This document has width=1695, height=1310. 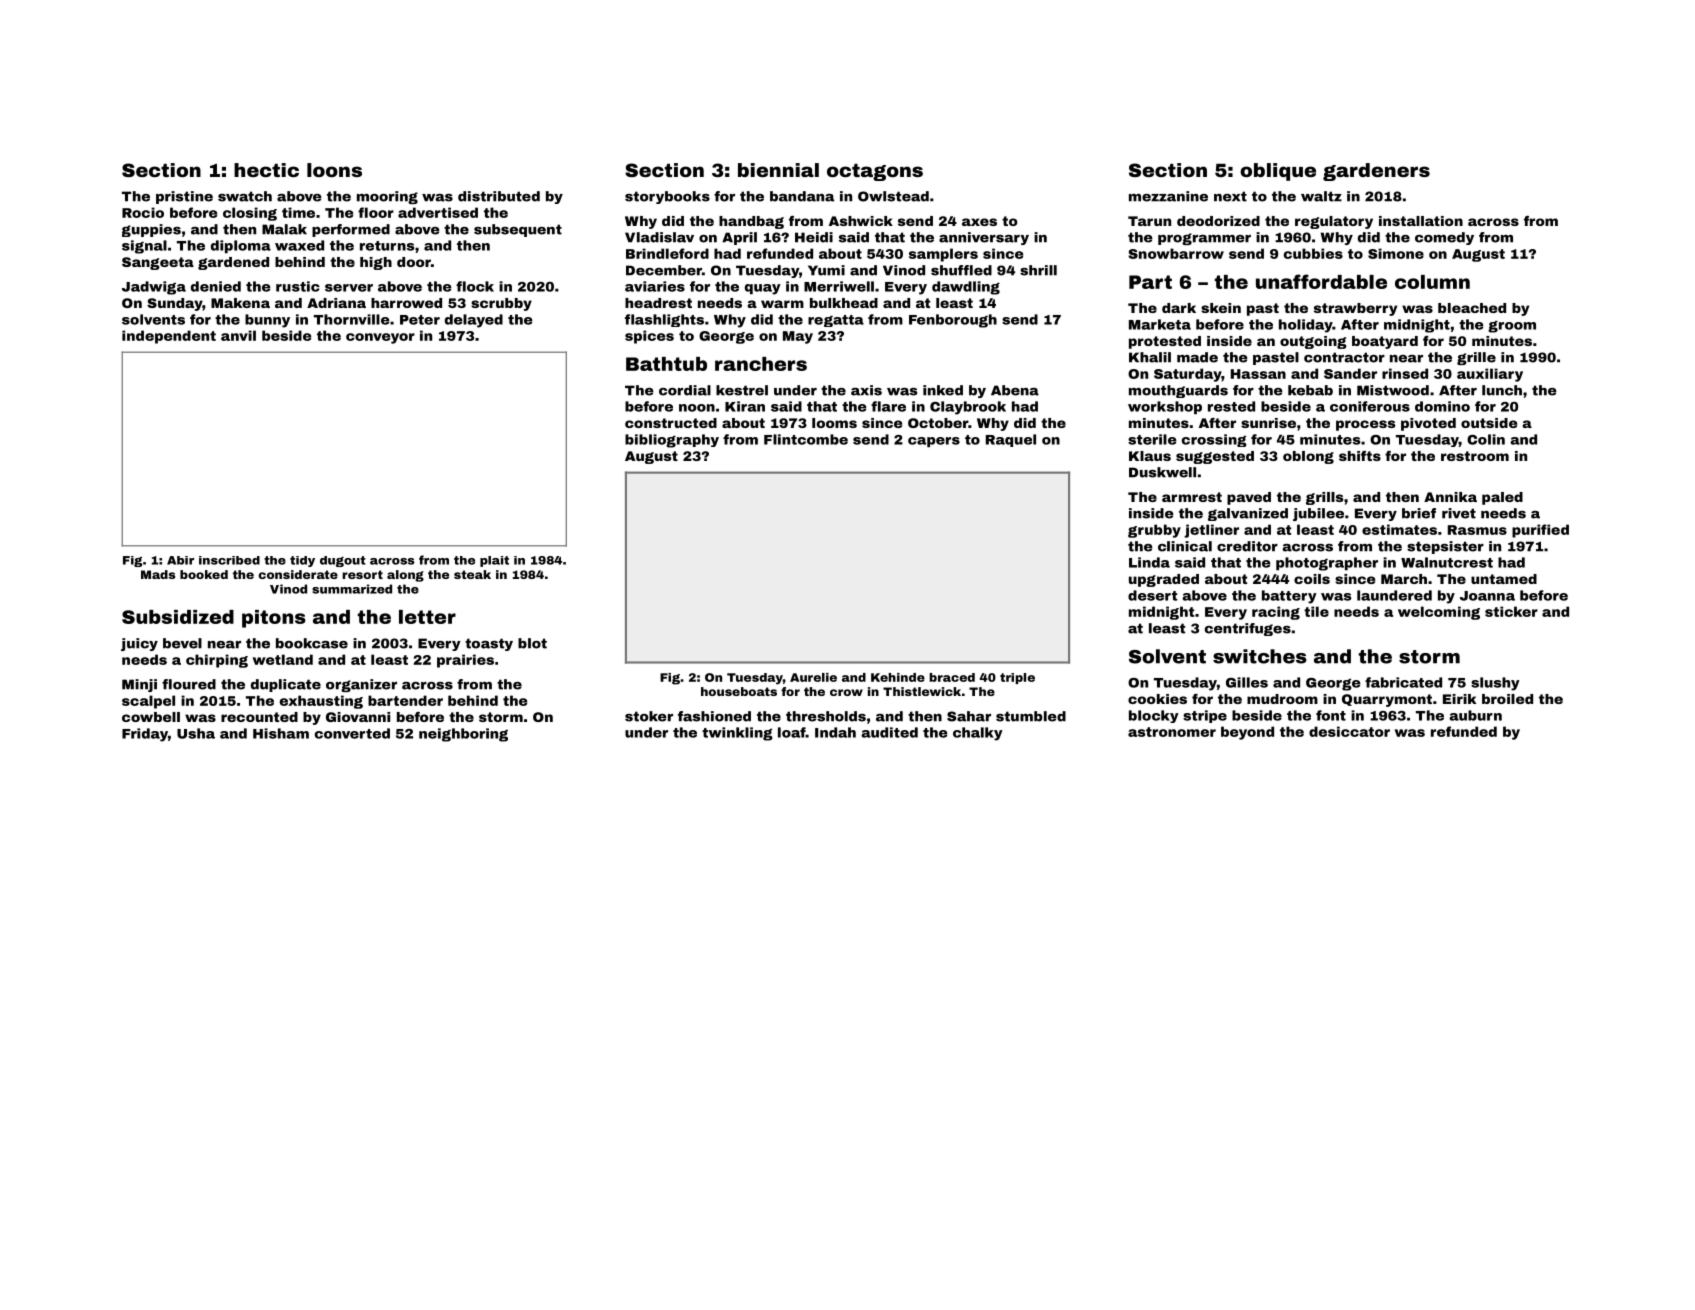 What do you see at coordinates (169, 337) in the document?
I see `independent` at bounding box center [169, 337].
